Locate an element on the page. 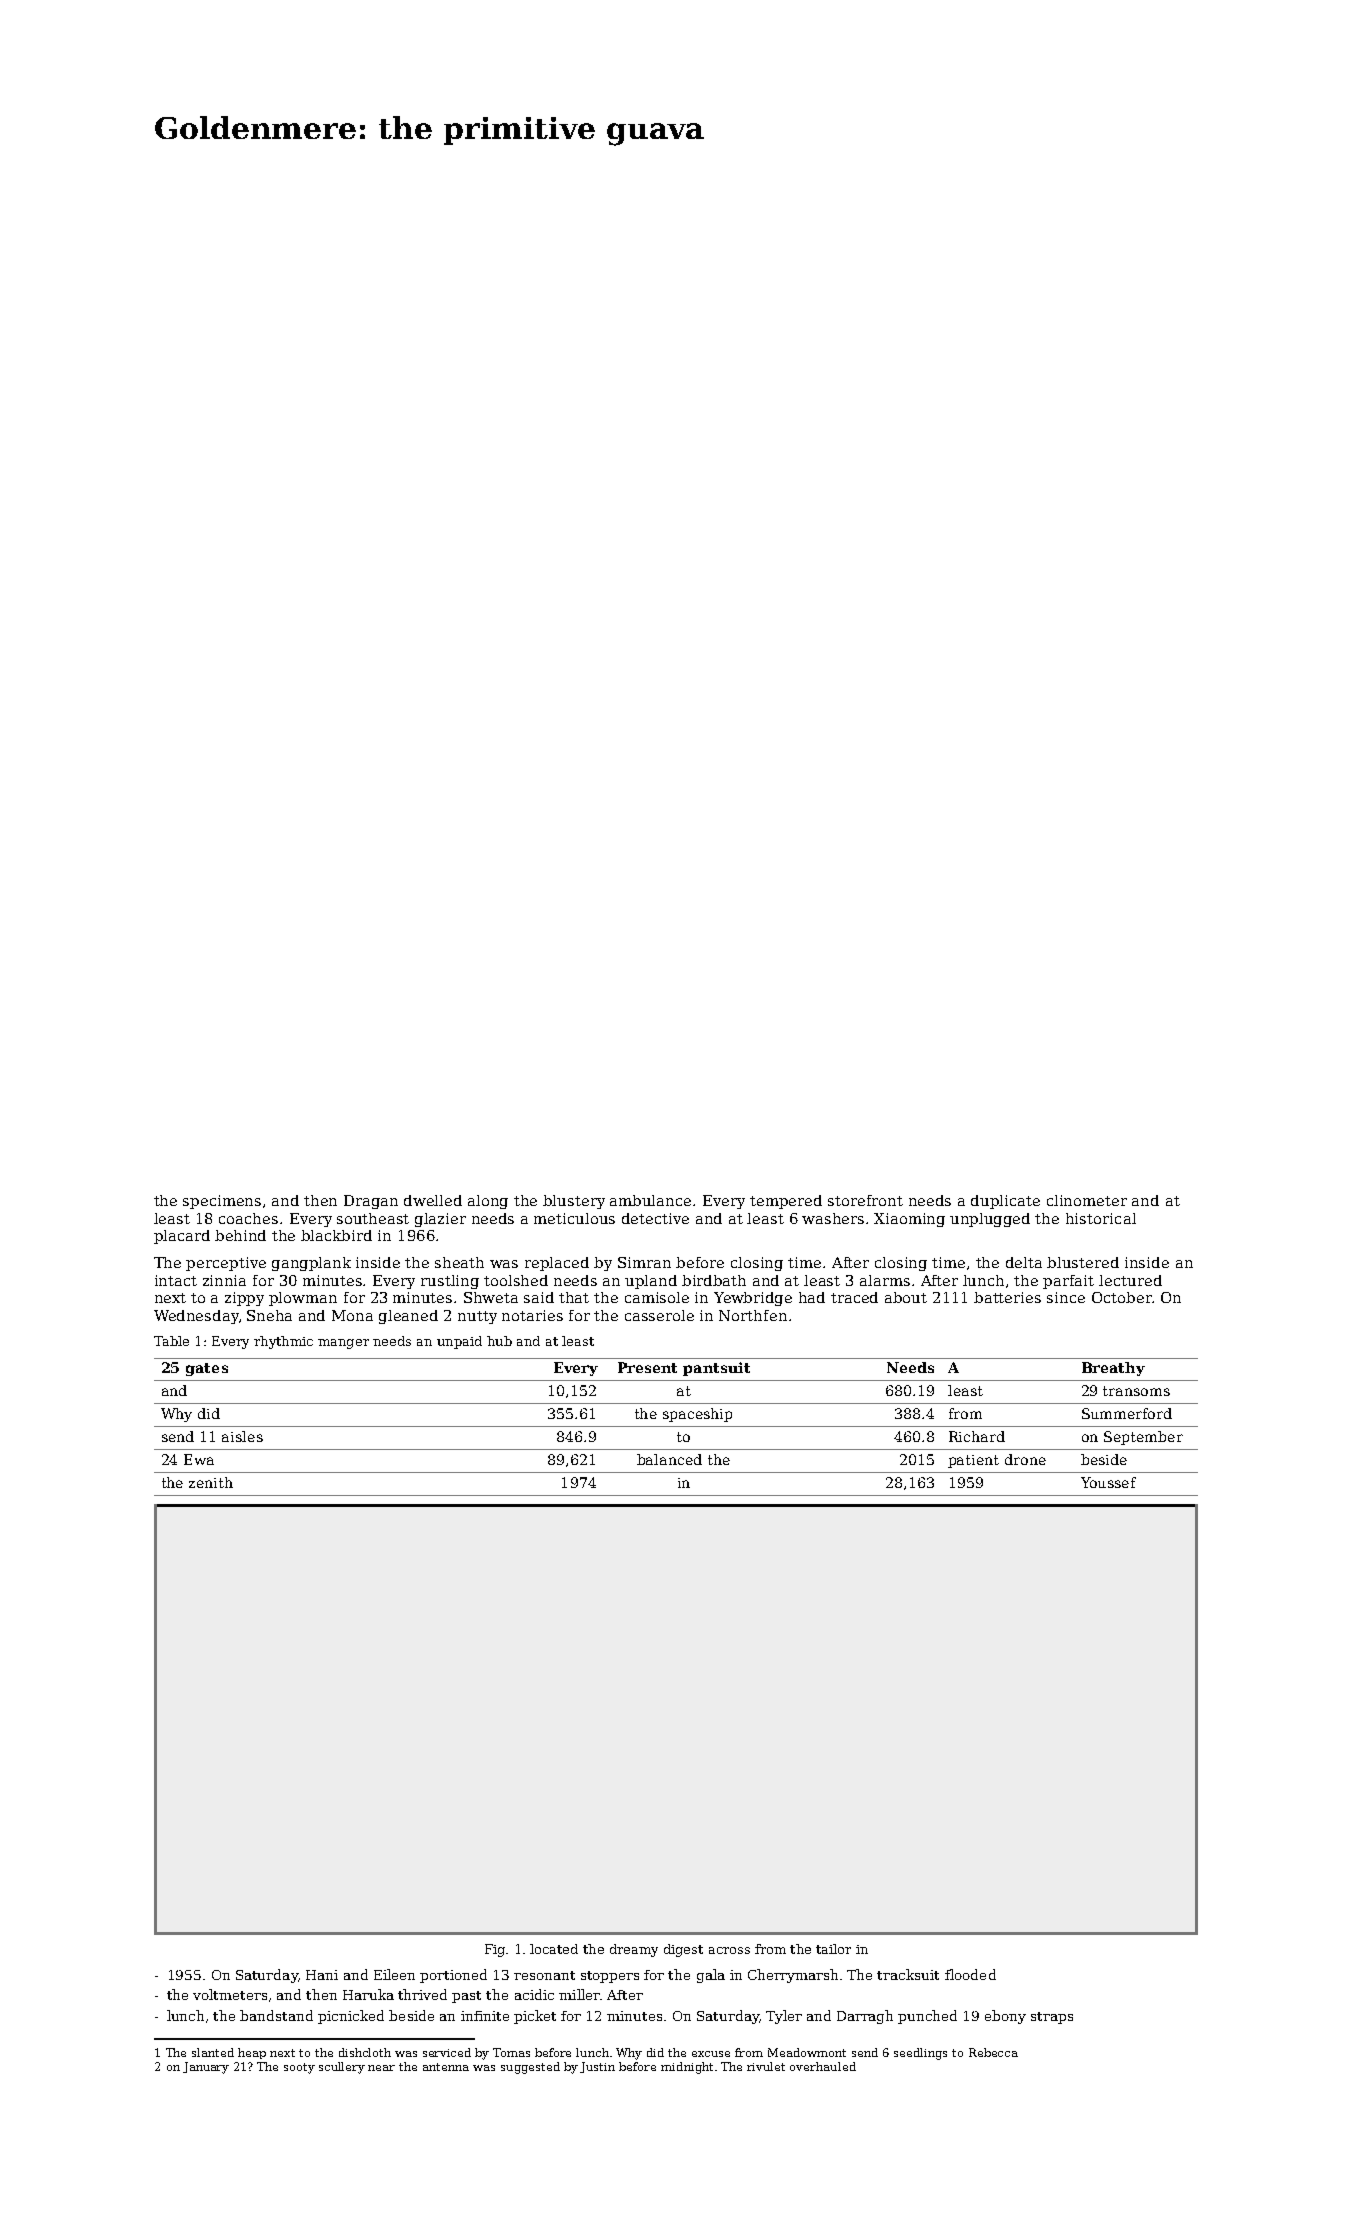  balanced is located at coordinates (669, 1459).
